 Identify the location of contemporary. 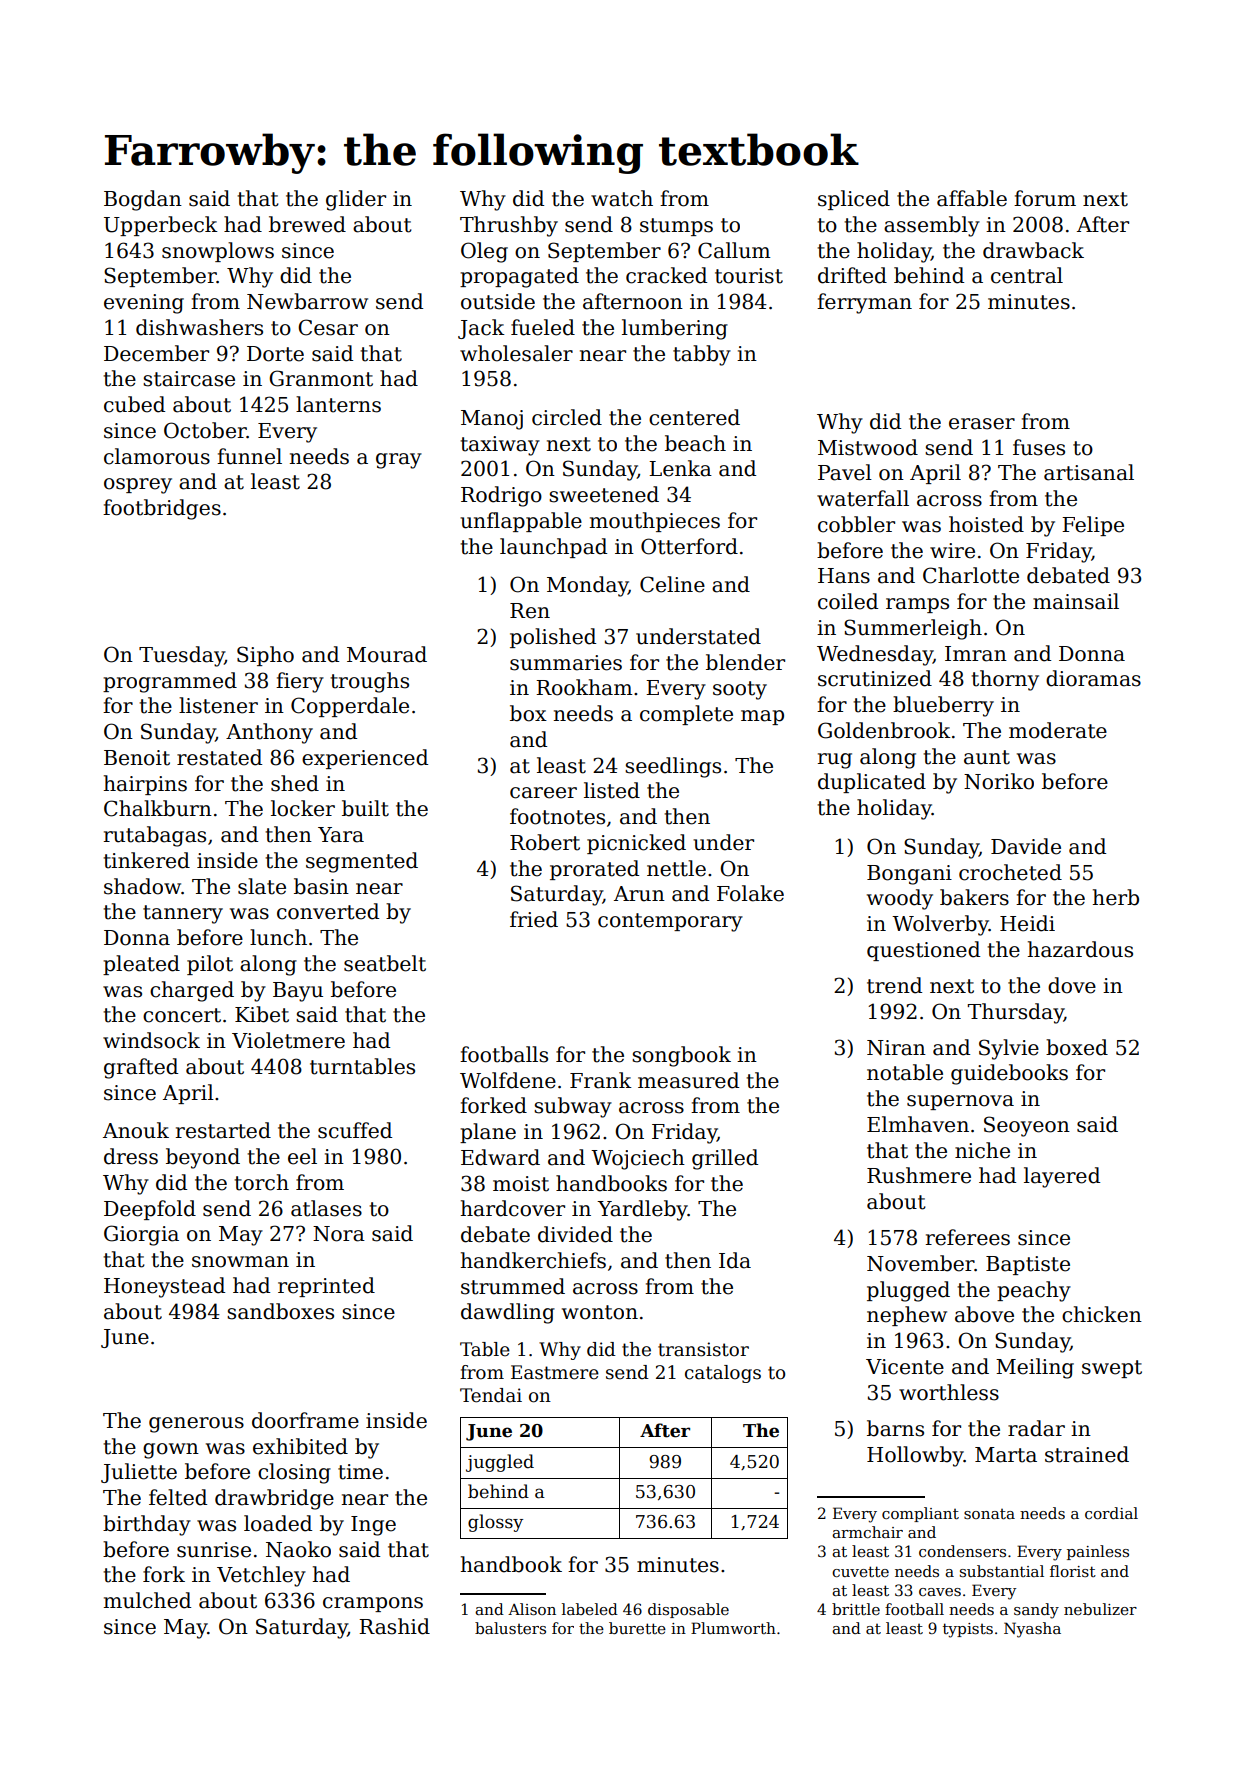
(670, 922).
